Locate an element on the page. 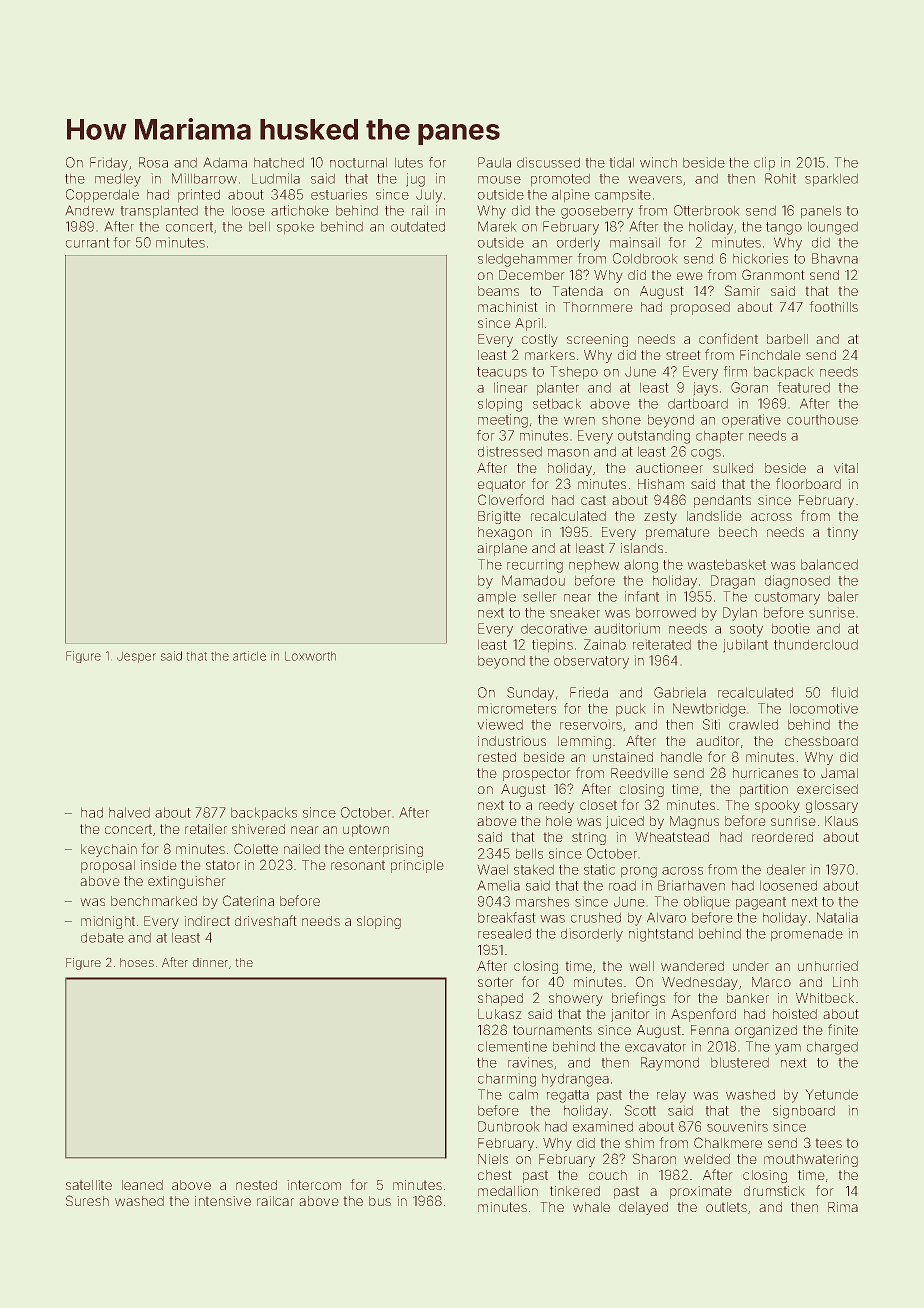  Aspenford is located at coordinates (703, 1015).
